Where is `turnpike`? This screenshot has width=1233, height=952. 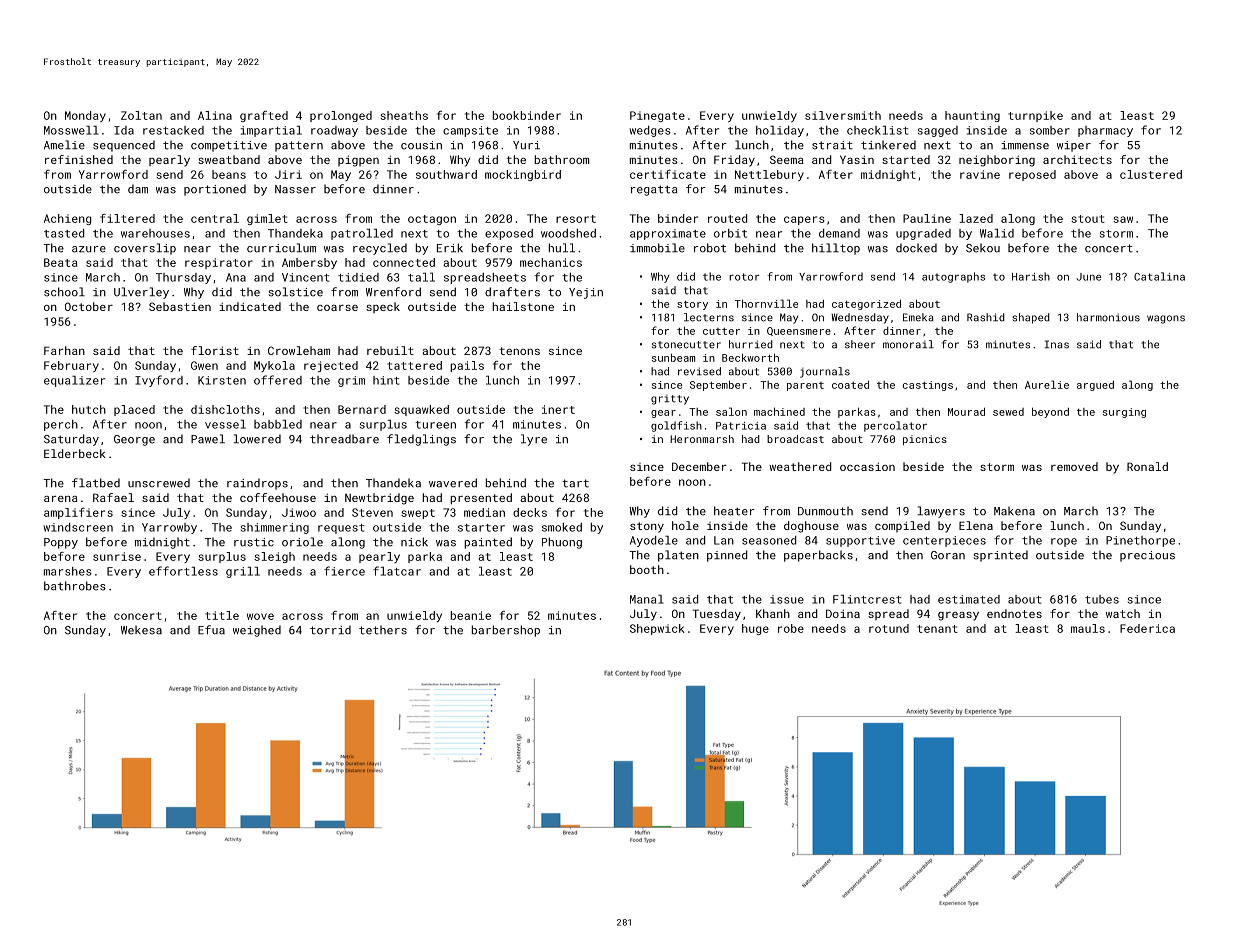
turnpike is located at coordinates (1035, 116).
